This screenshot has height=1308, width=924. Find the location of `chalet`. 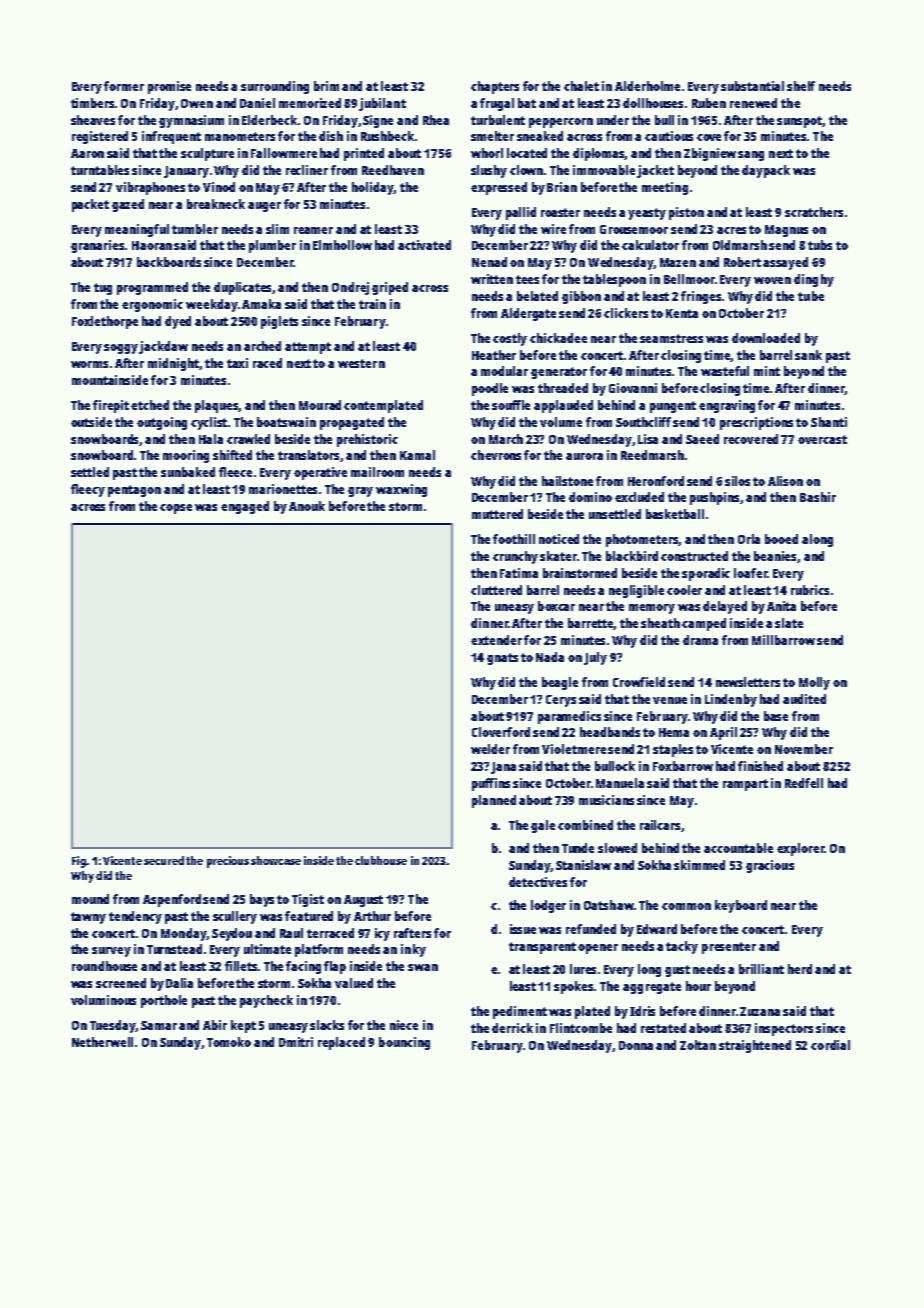

chalet is located at coordinates (581, 86).
